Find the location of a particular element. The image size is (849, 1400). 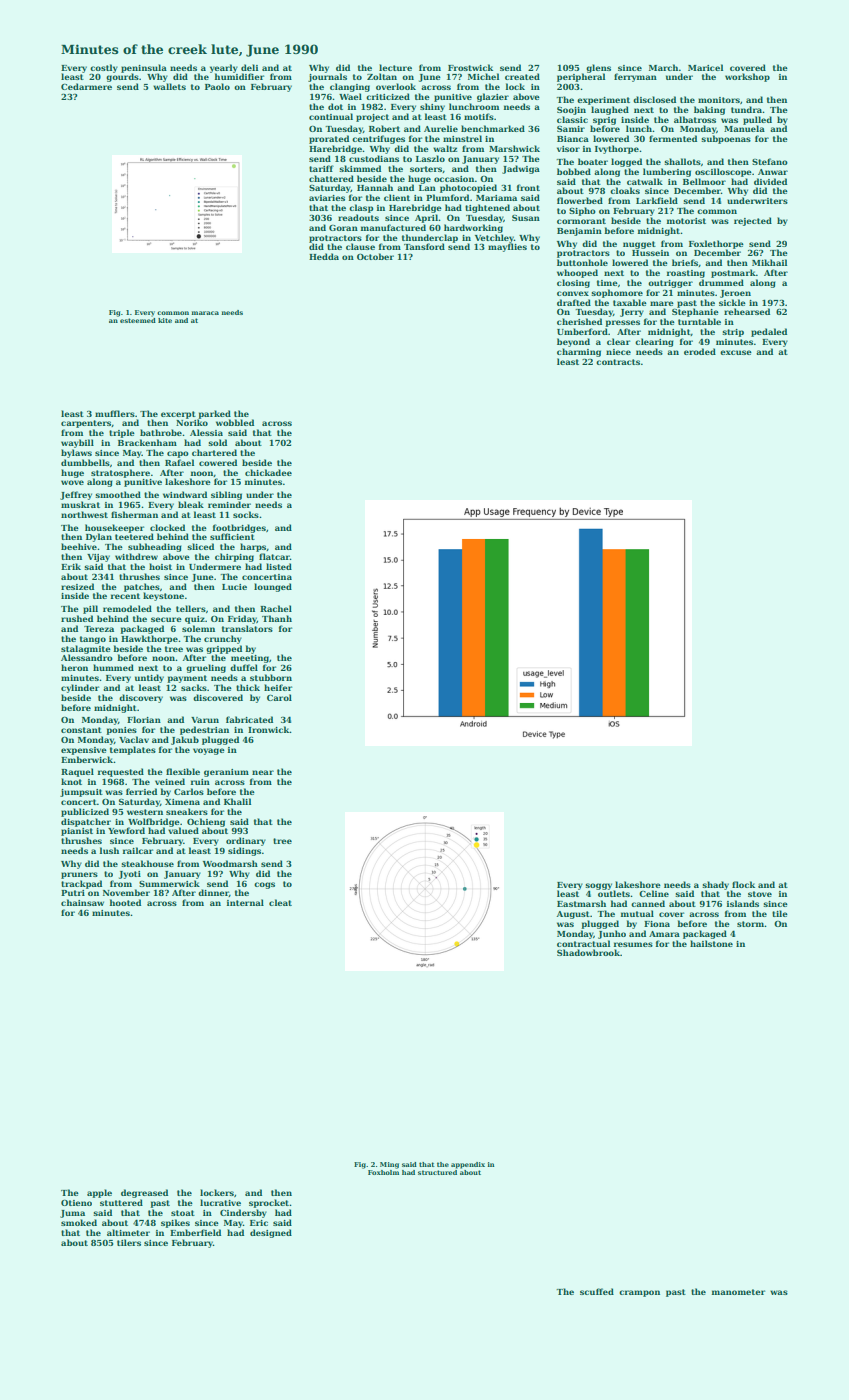

excuse is located at coordinates (736, 352).
